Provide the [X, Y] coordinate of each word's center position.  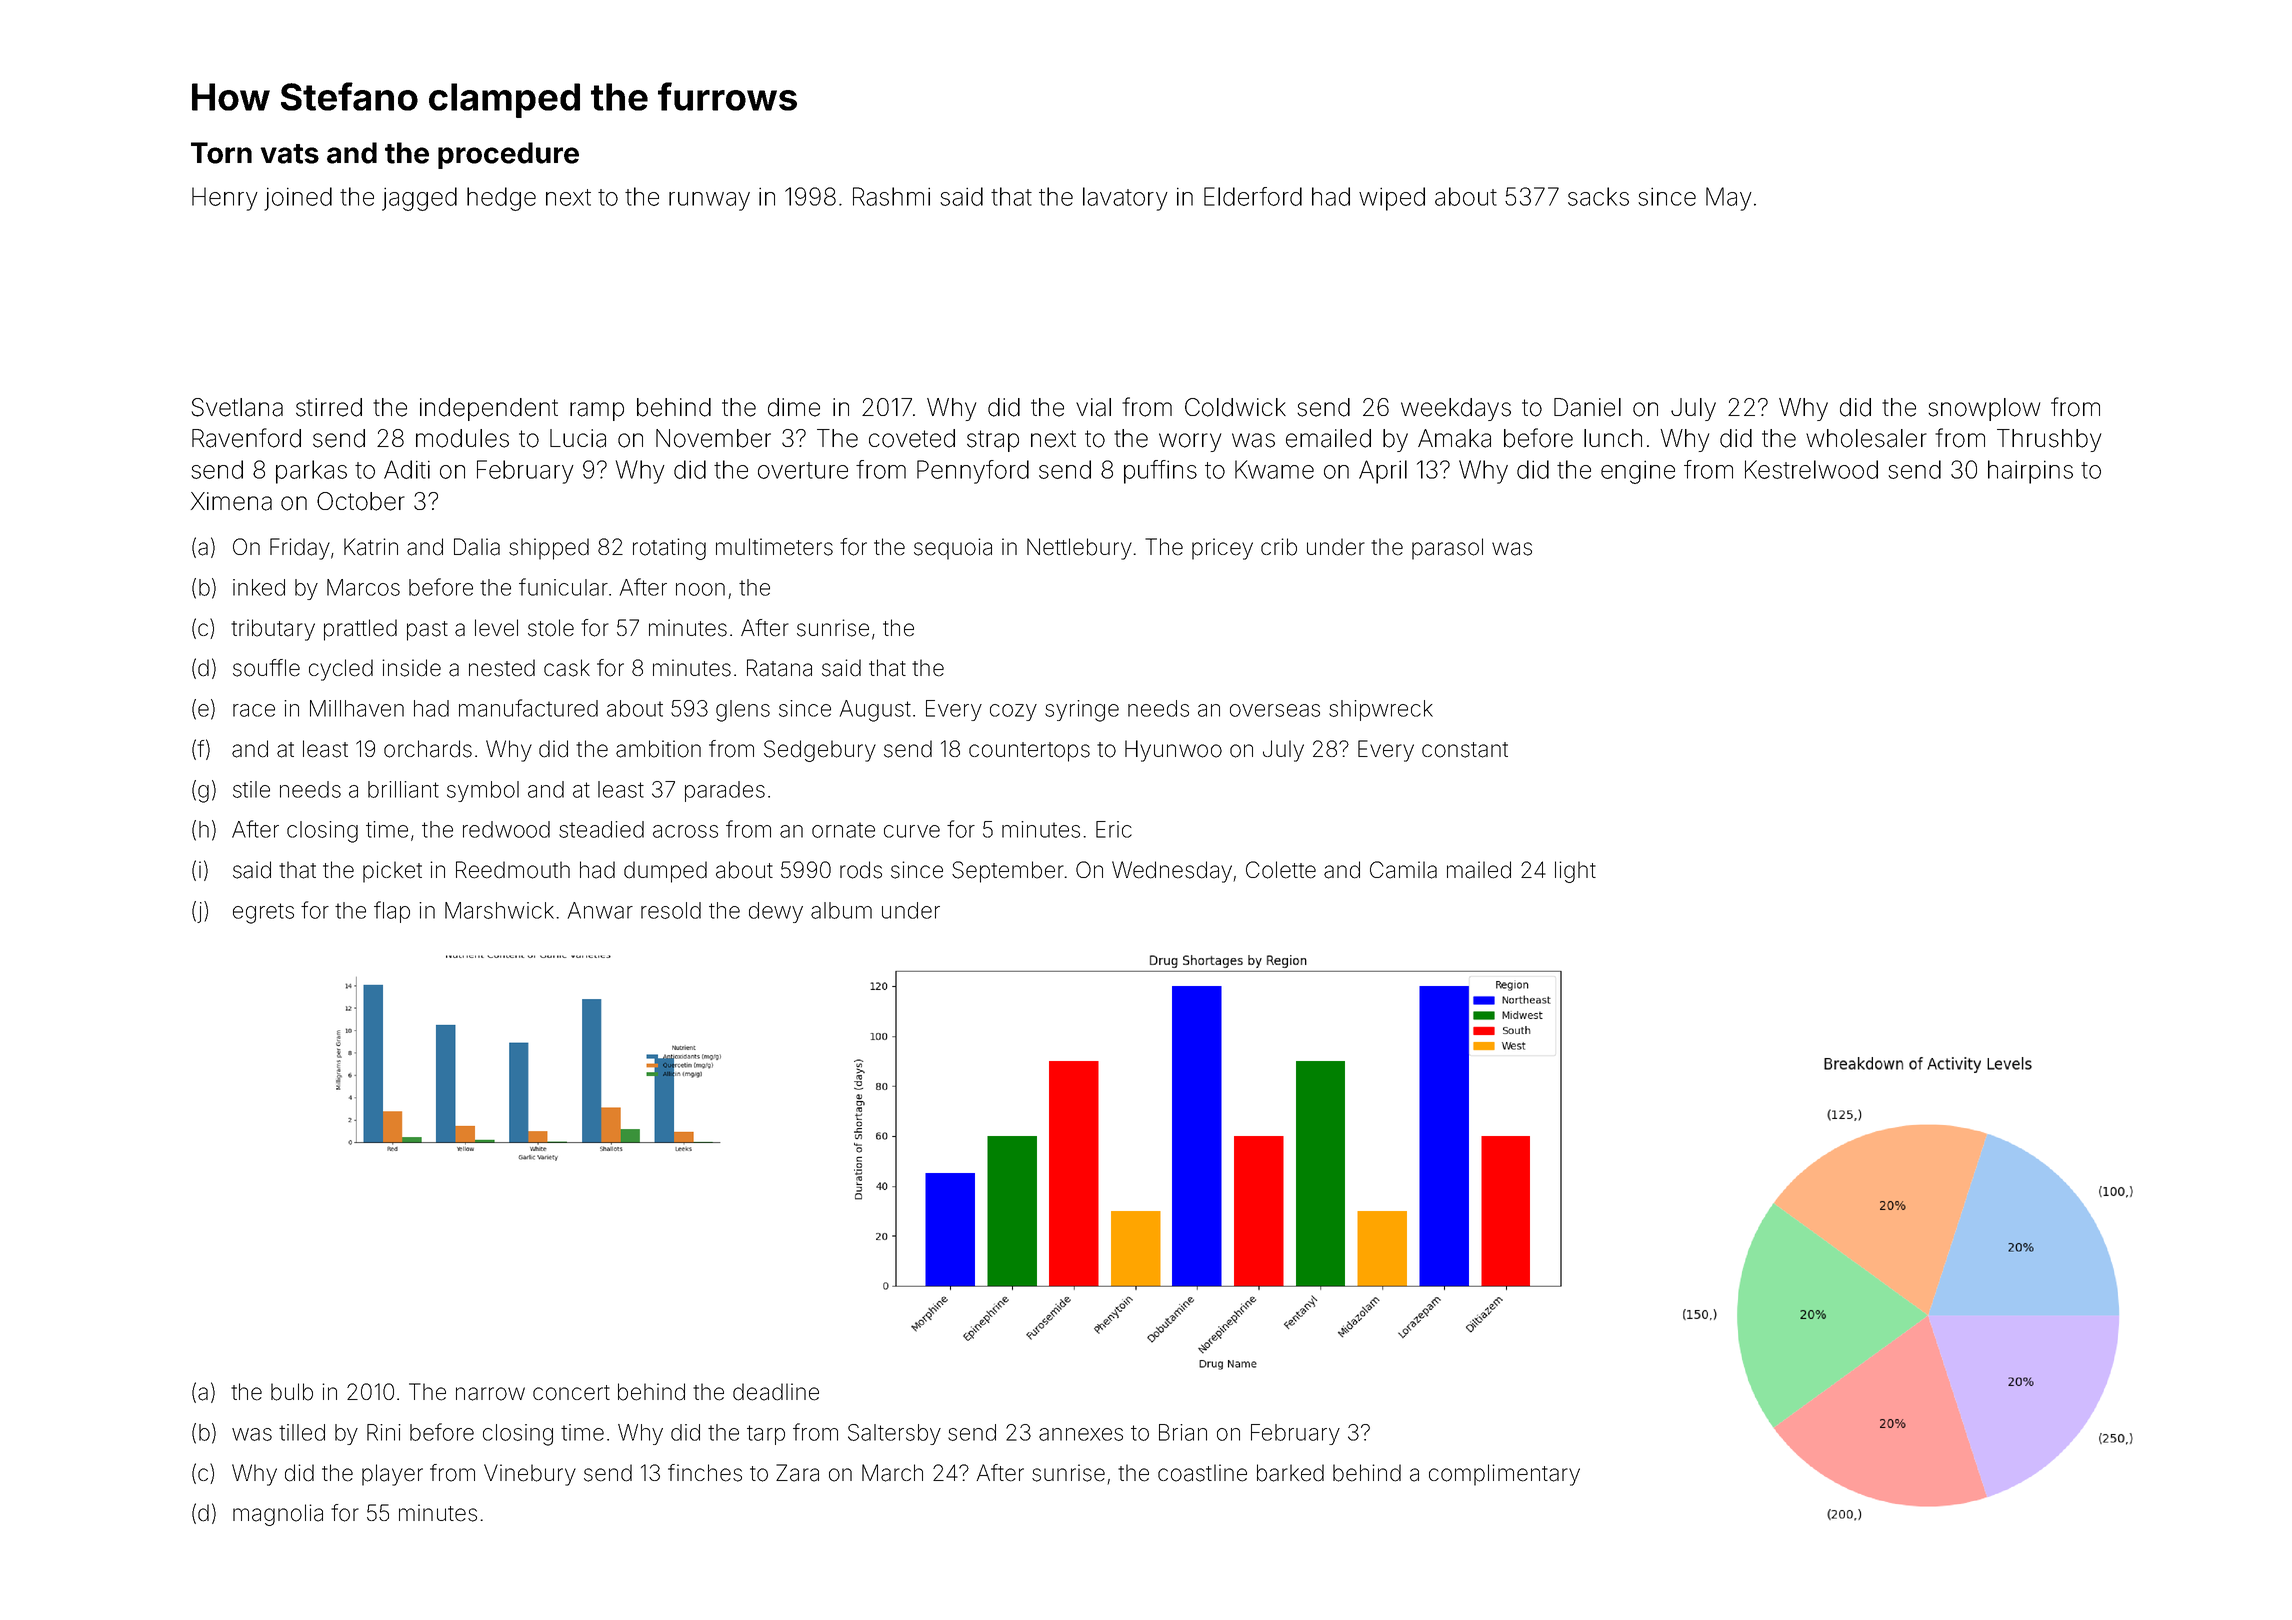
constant [1465, 750]
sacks [1598, 196]
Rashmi [891, 196]
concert [571, 1393]
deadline [776, 1392]
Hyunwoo [1173, 751]
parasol [1447, 549]
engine [1638, 472]
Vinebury [530, 1475]
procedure [508, 155]
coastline [1202, 1473]
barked [1290, 1473]
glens [743, 711]
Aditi [407, 469]
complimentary [1504, 1475]
